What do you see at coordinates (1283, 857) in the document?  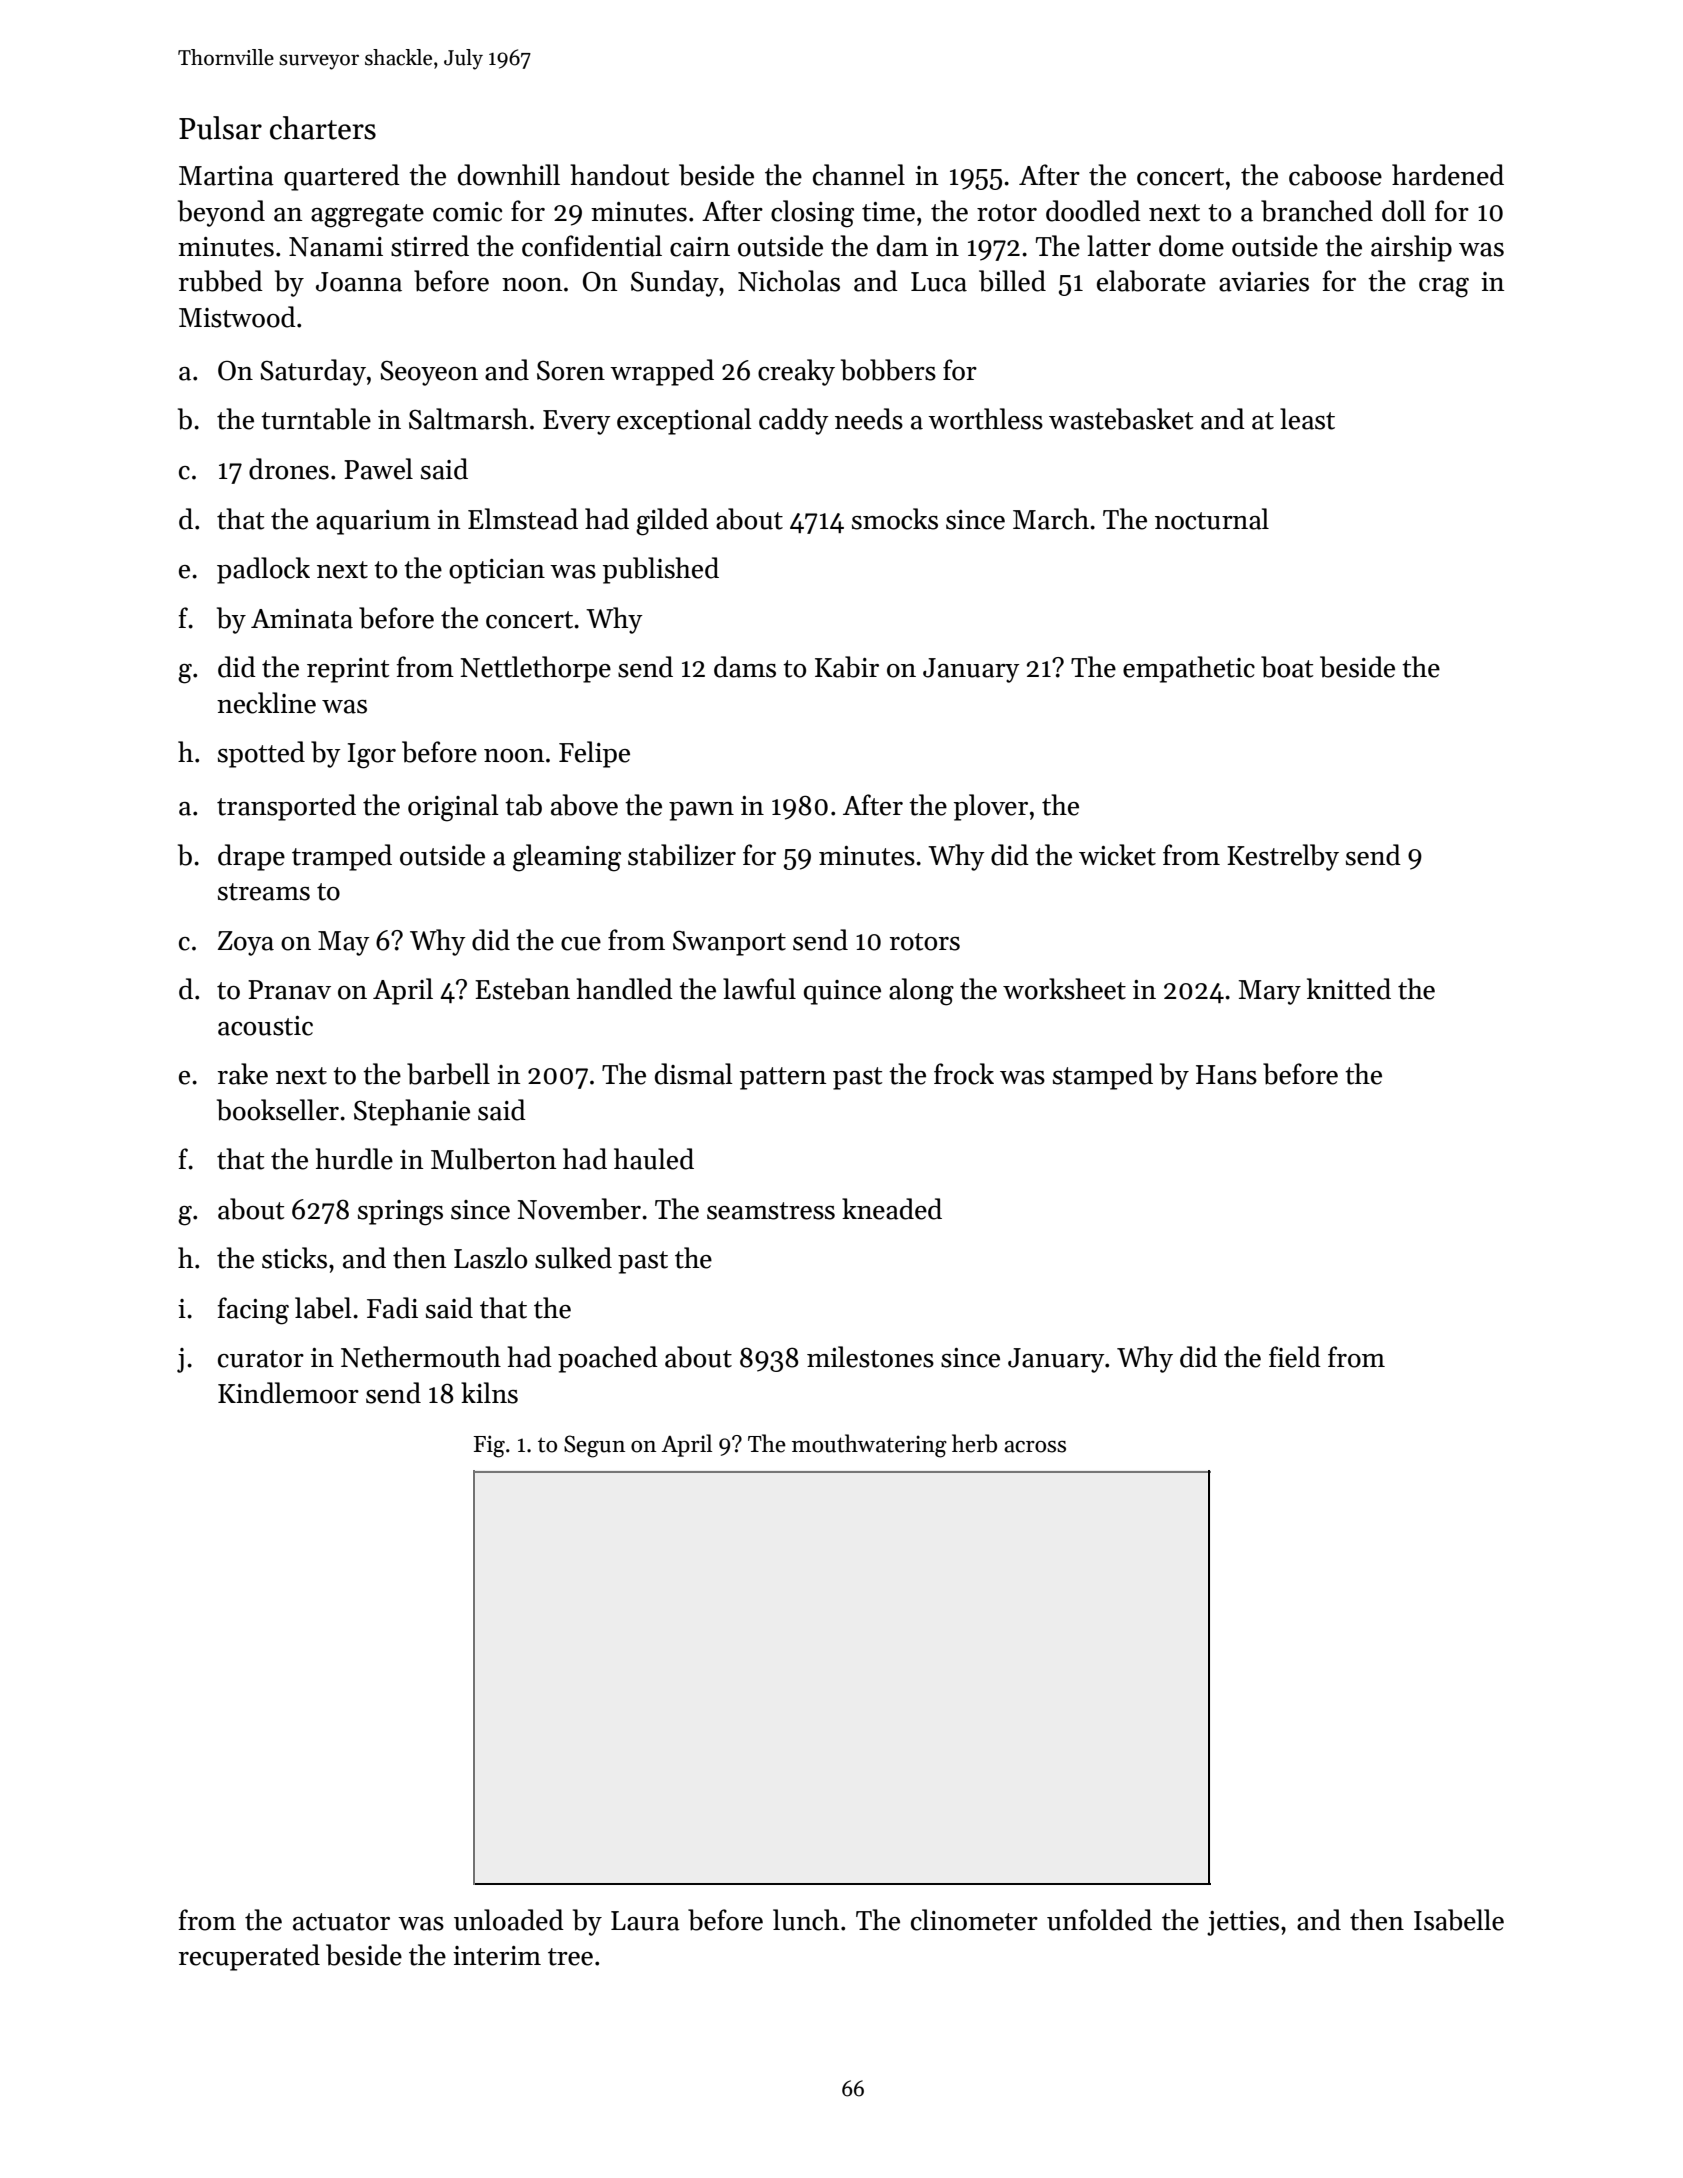 I see `Kestrelby` at bounding box center [1283, 857].
